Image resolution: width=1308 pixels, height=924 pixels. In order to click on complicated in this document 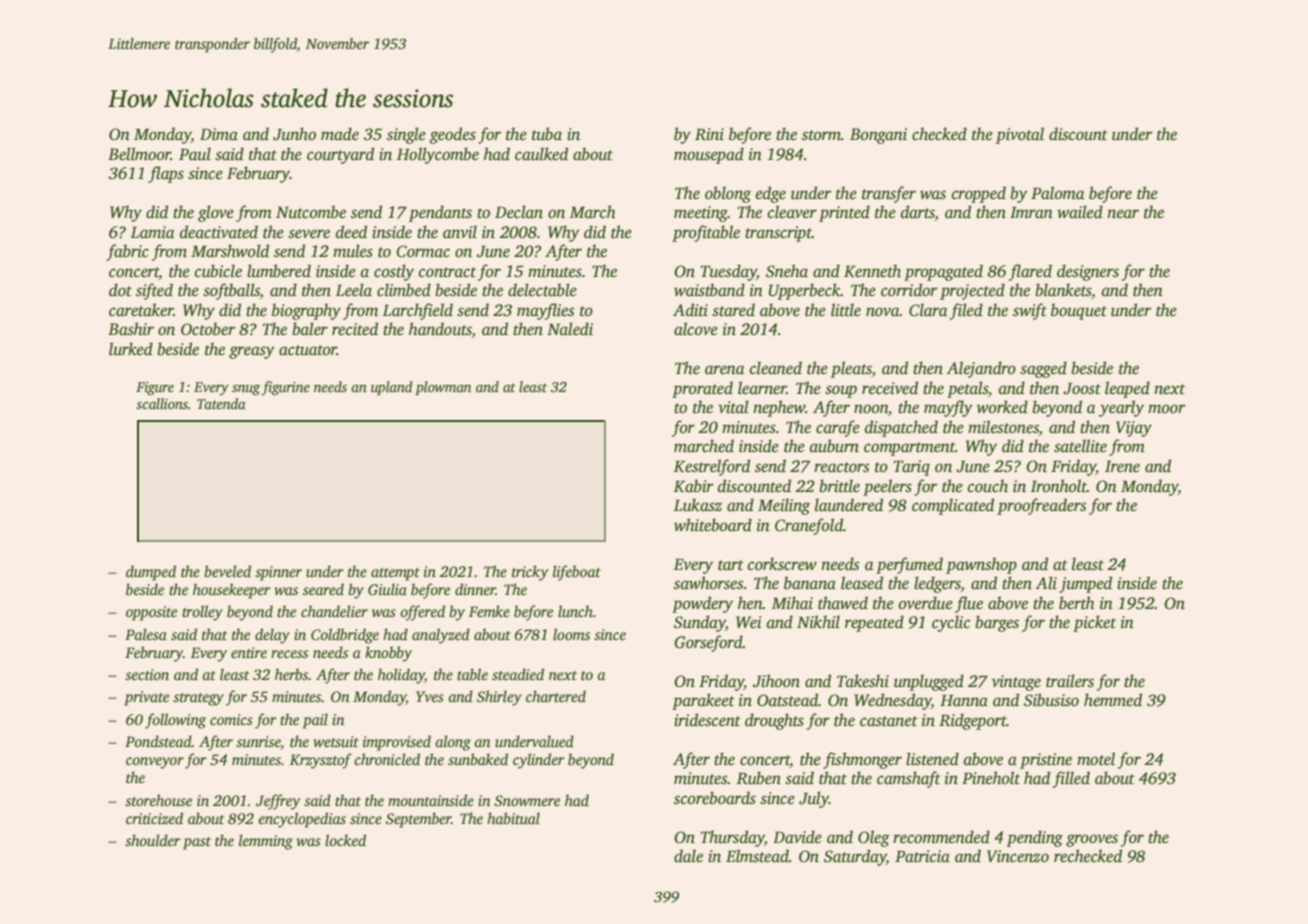, I will do `click(953, 506)`.
